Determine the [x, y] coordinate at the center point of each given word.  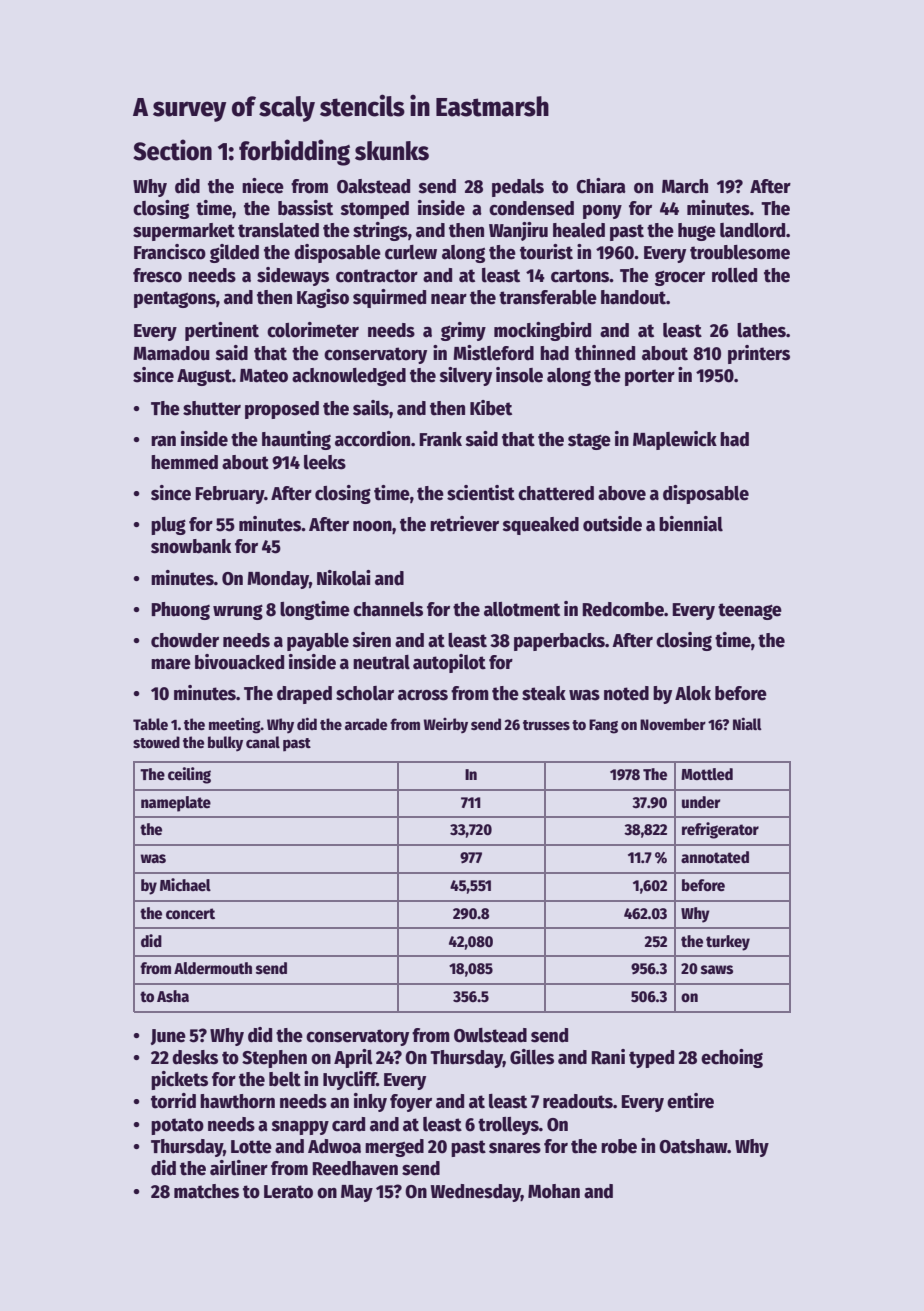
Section [172, 150]
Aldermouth [213, 968]
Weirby [445, 725]
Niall [747, 723]
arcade [366, 724]
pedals [518, 188]
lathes [761, 330]
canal [263, 742]
